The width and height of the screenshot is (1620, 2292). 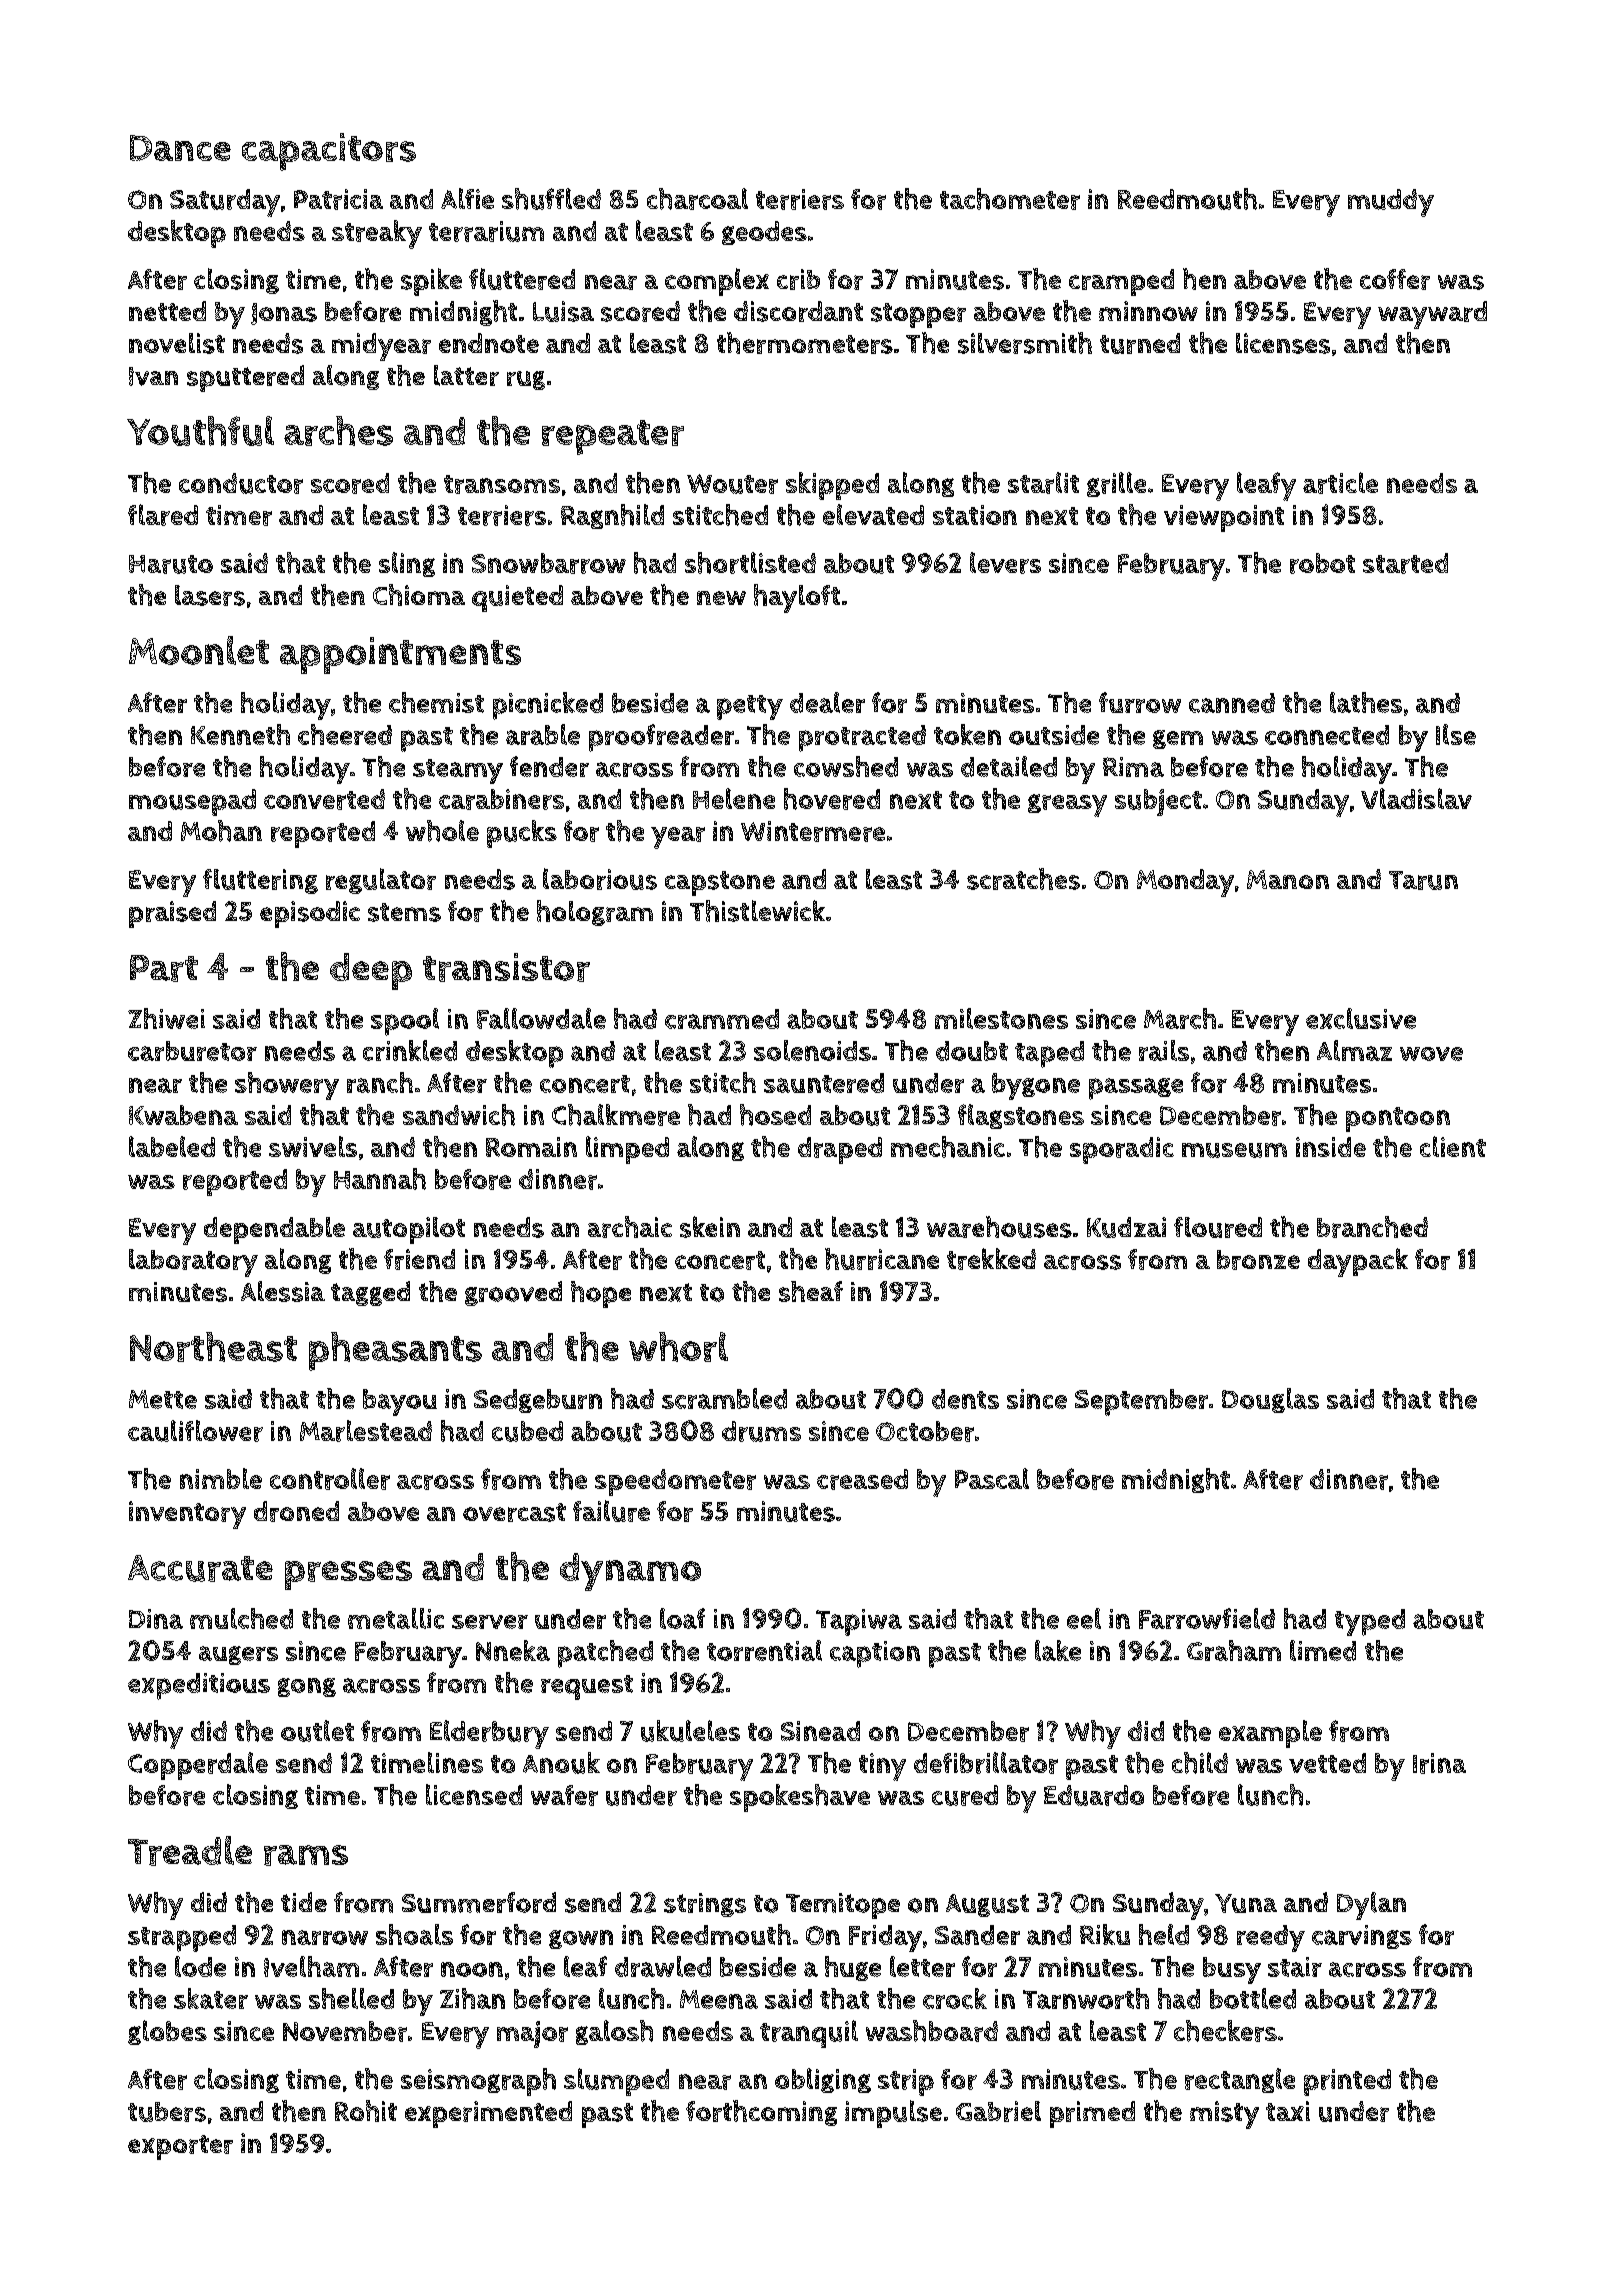 What do you see at coordinates (1043, 483) in the screenshot?
I see `starlit` at bounding box center [1043, 483].
